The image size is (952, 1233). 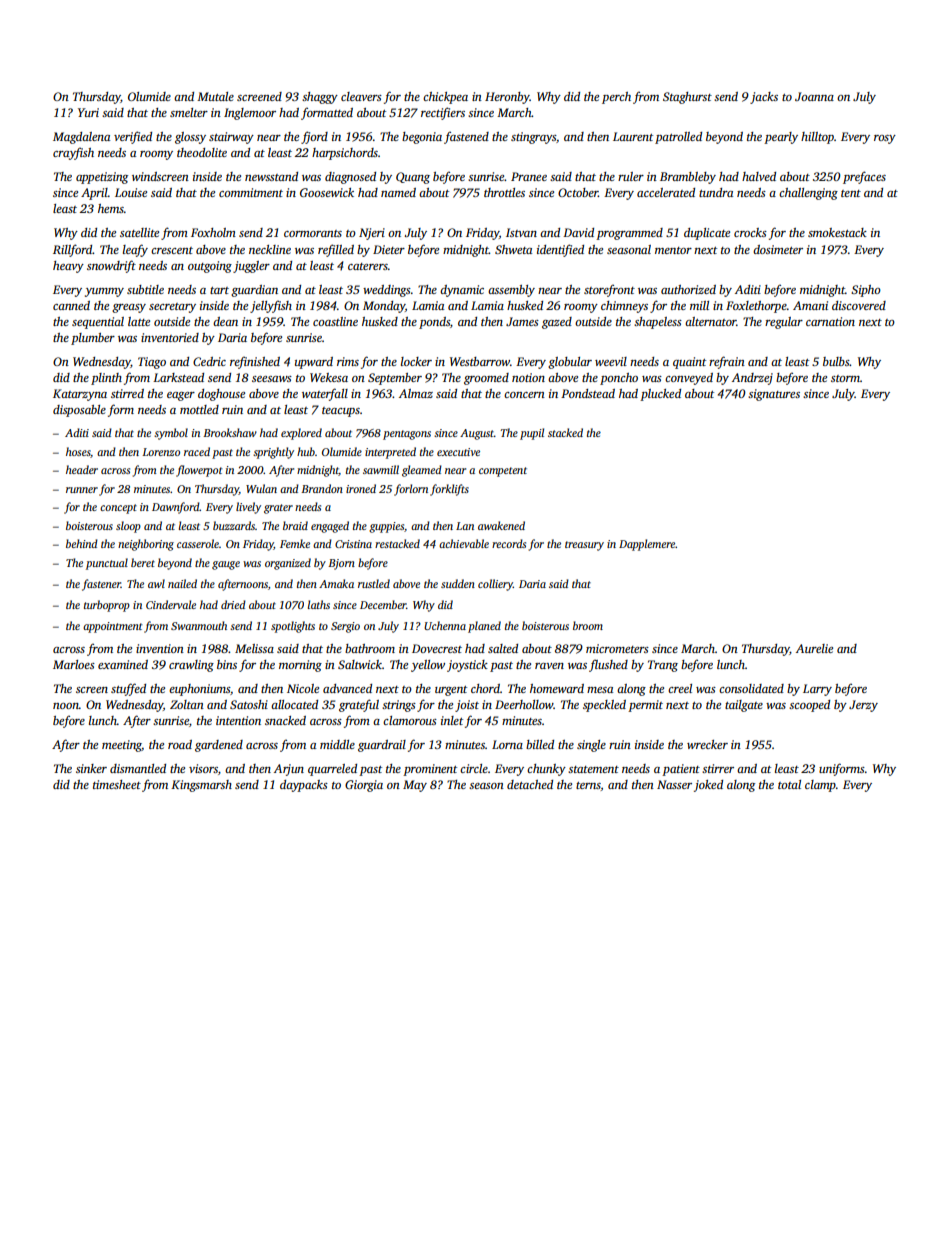 What do you see at coordinates (413, 178) in the screenshot?
I see `Quang` at bounding box center [413, 178].
